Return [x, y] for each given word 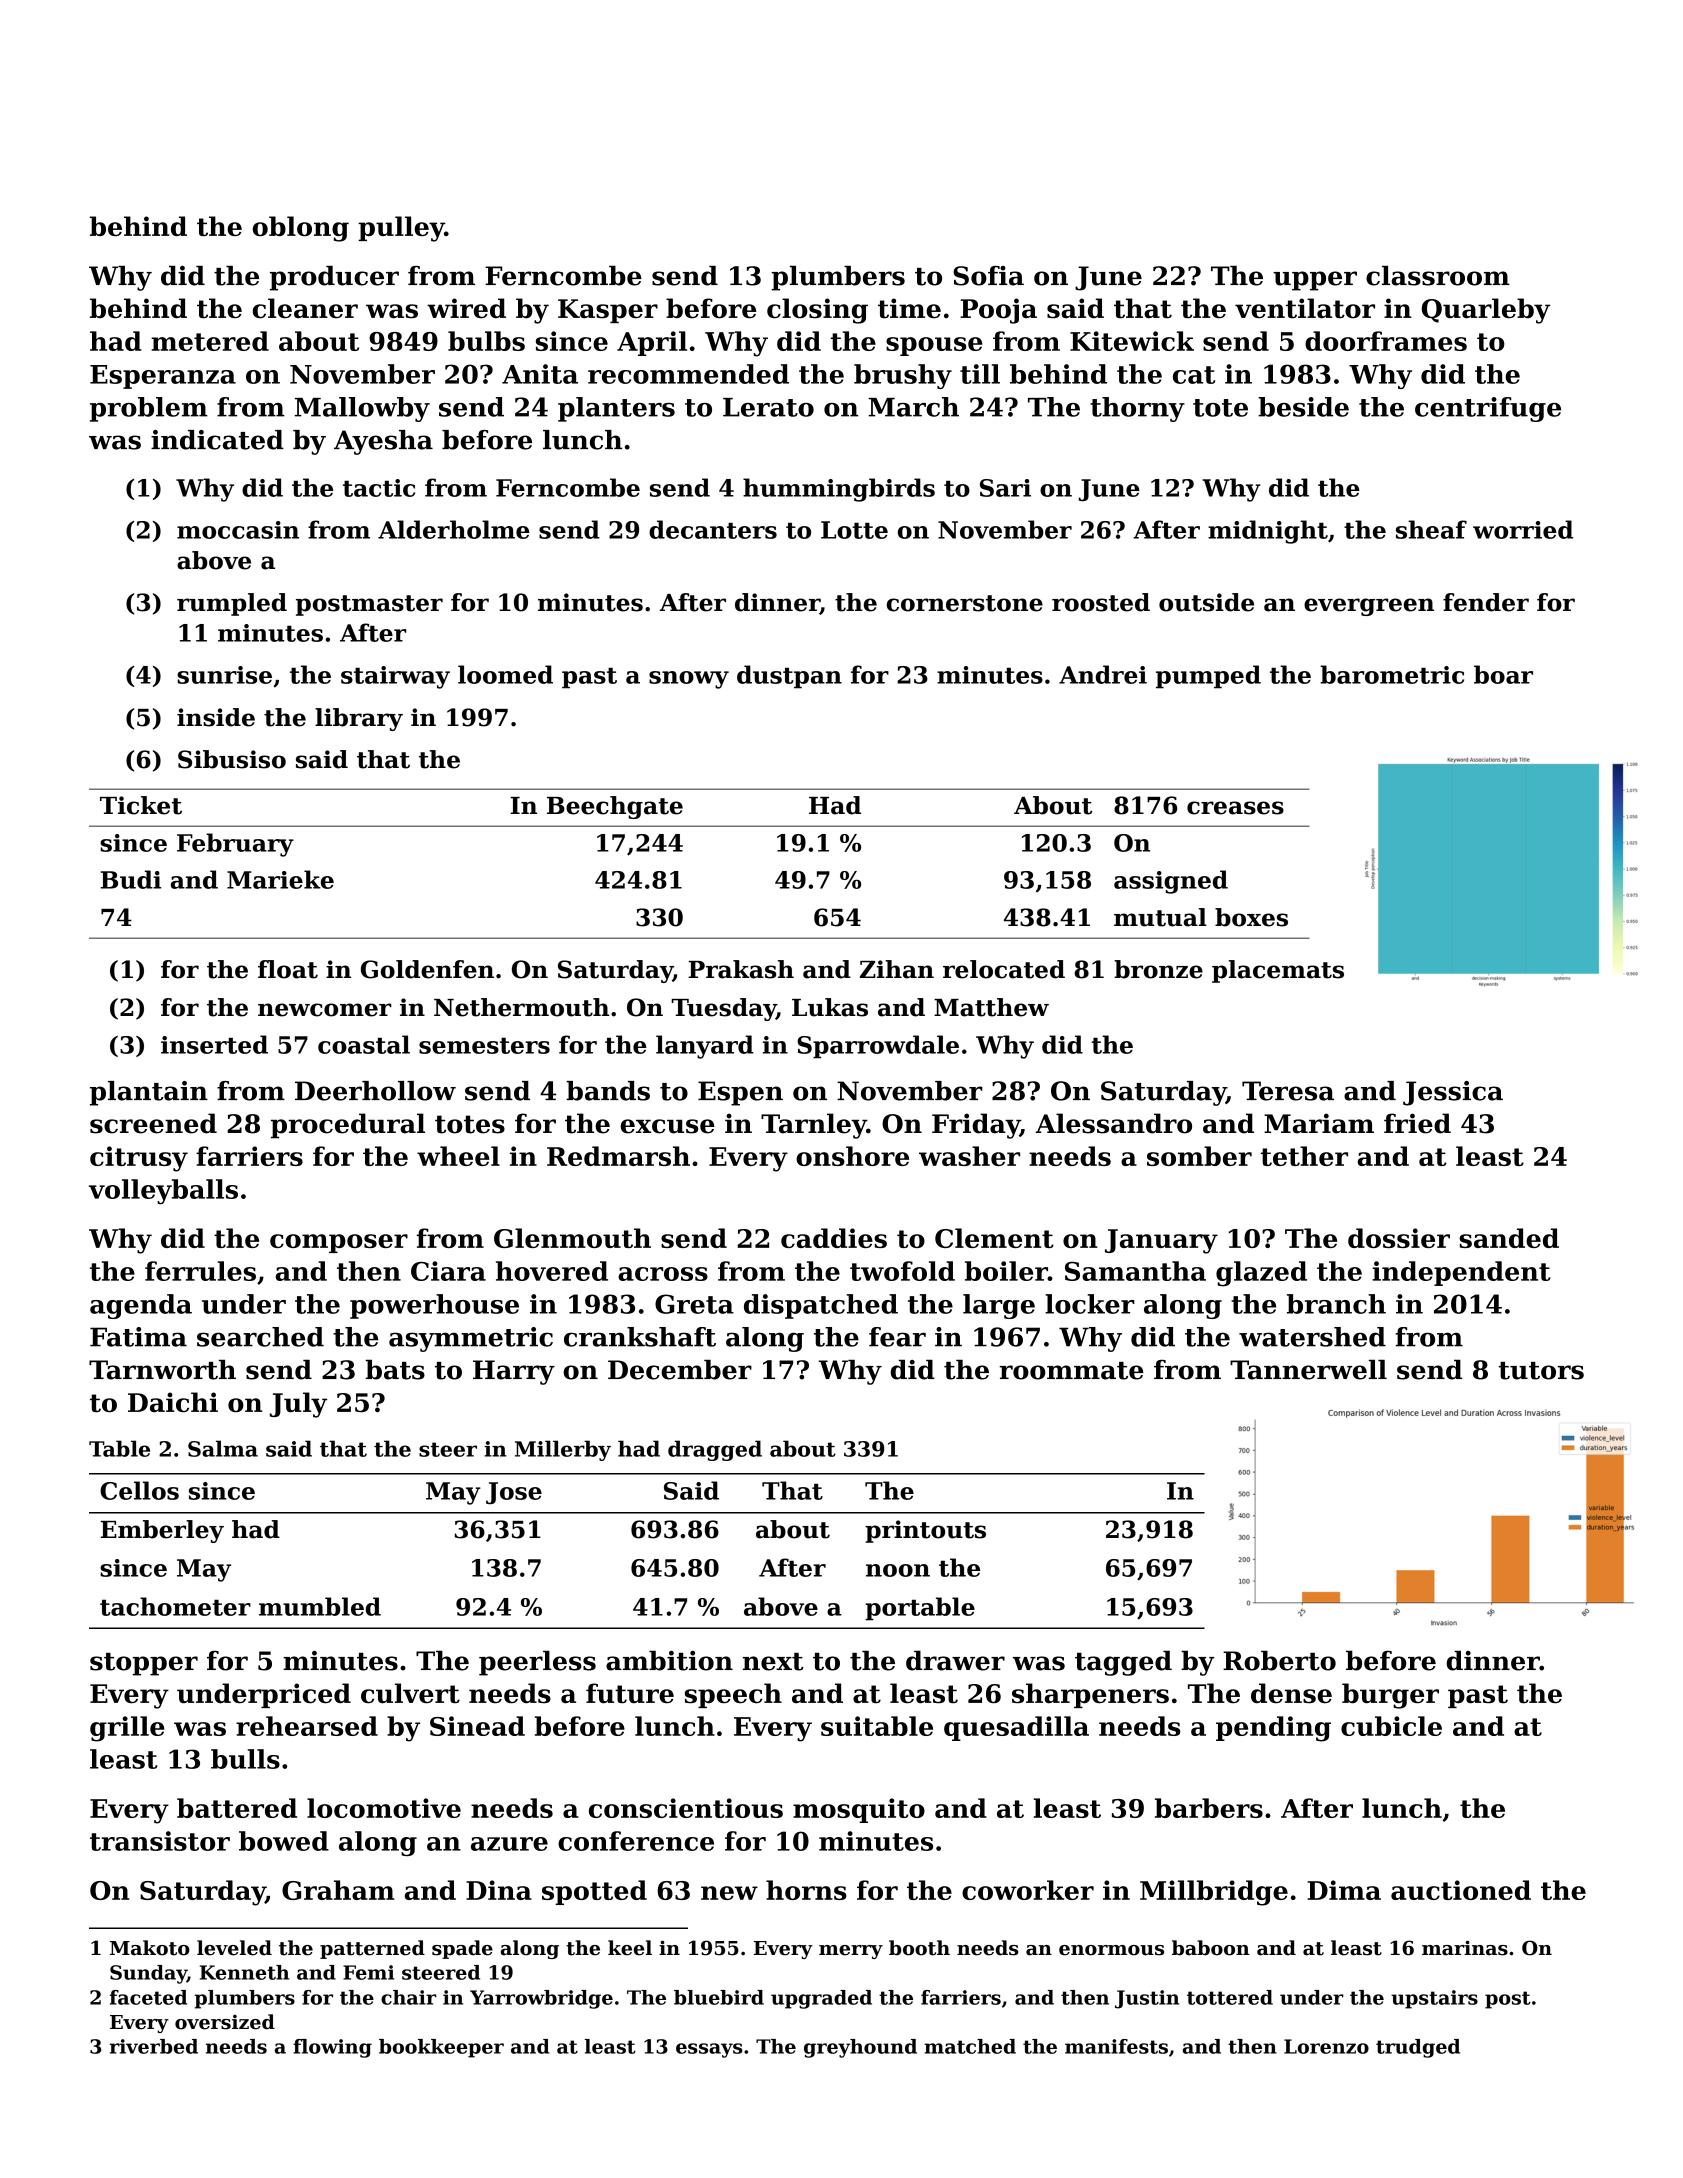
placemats [1278, 971]
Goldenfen [427, 969]
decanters [713, 529]
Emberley [162, 1531]
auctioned [1461, 1890]
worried [1523, 529]
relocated [1004, 969]
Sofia [988, 276]
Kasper [608, 311]
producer [334, 278]
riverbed [153, 2046]
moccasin [238, 530]
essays [709, 2050]
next [773, 1662]
